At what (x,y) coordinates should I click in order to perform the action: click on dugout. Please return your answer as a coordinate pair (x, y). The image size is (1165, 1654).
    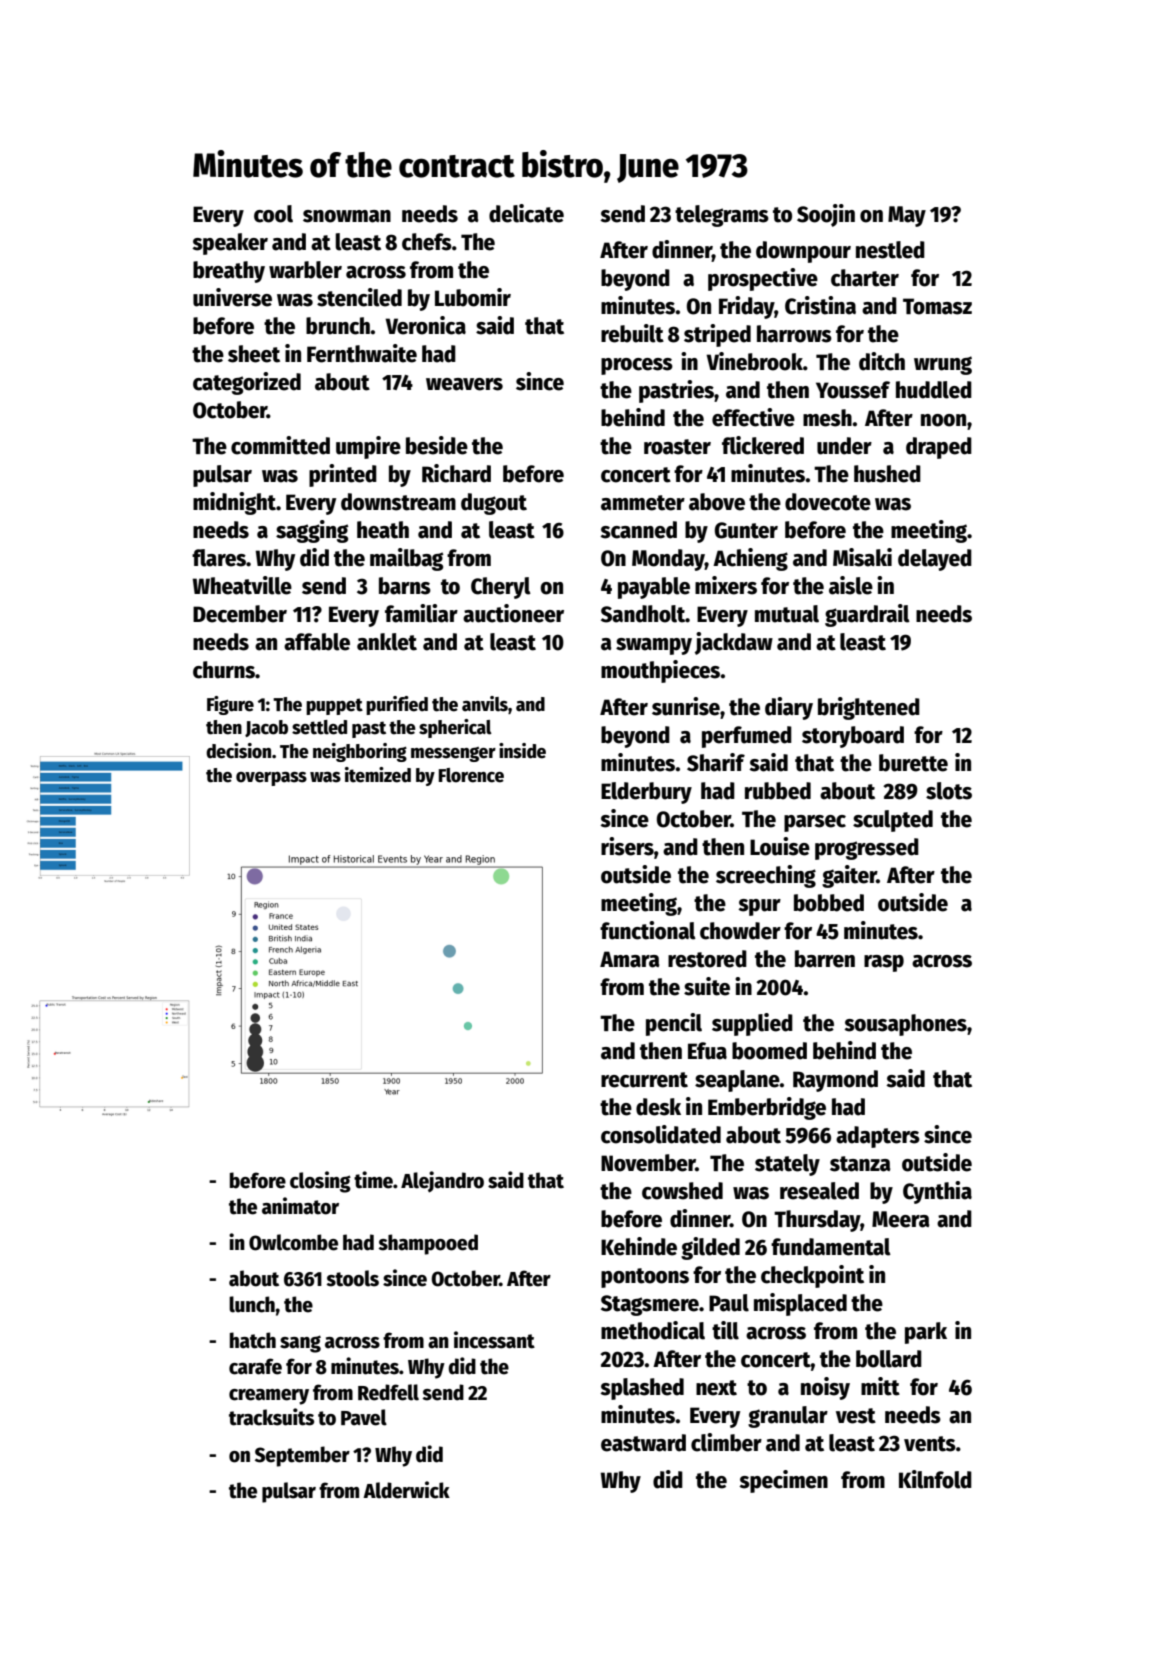
    Looking at the image, I should click on (494, 504).
